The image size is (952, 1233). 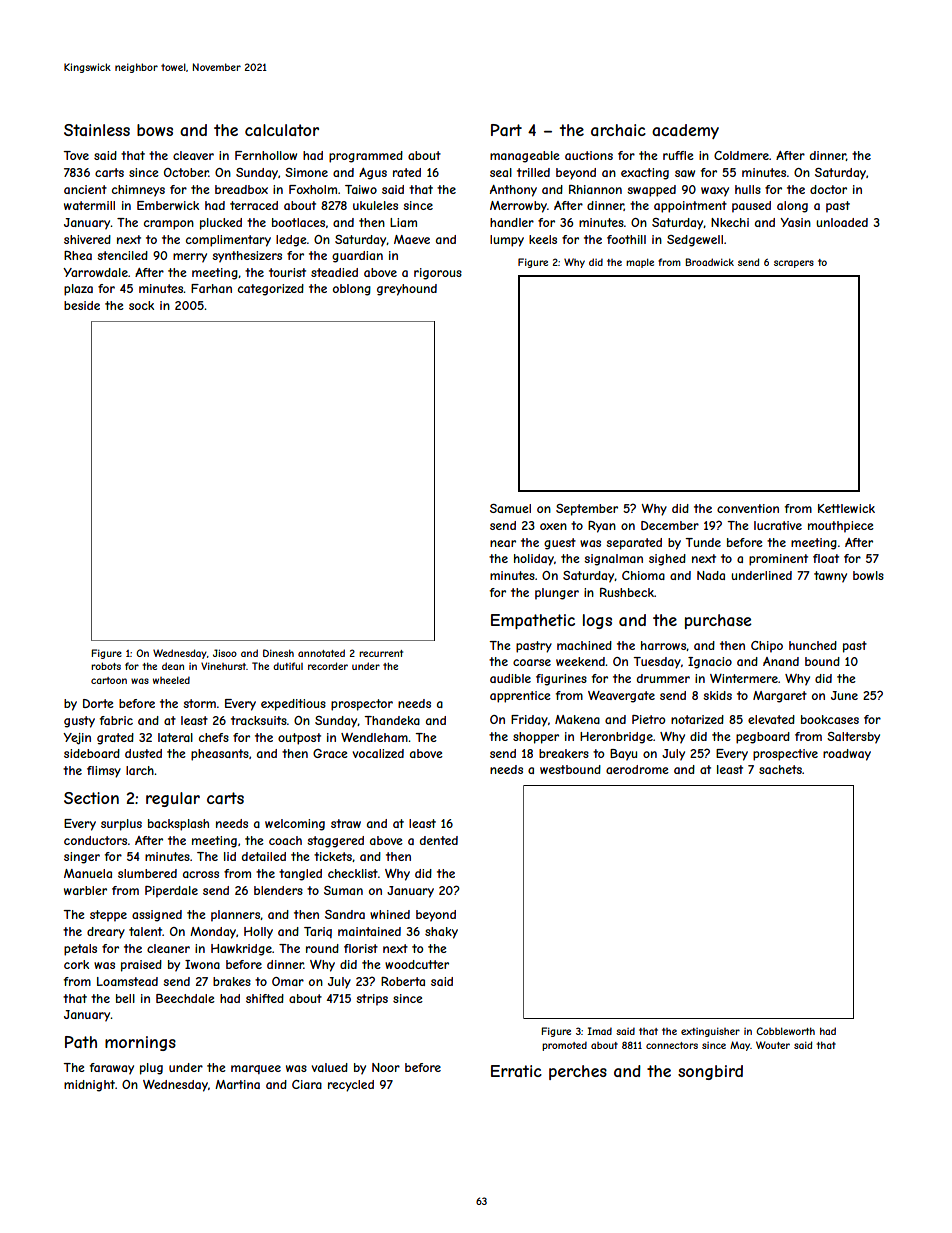 What do you see at coordinates (185, 998) in the document?
I see `Beechdale` at bounding box center [185, 998].
